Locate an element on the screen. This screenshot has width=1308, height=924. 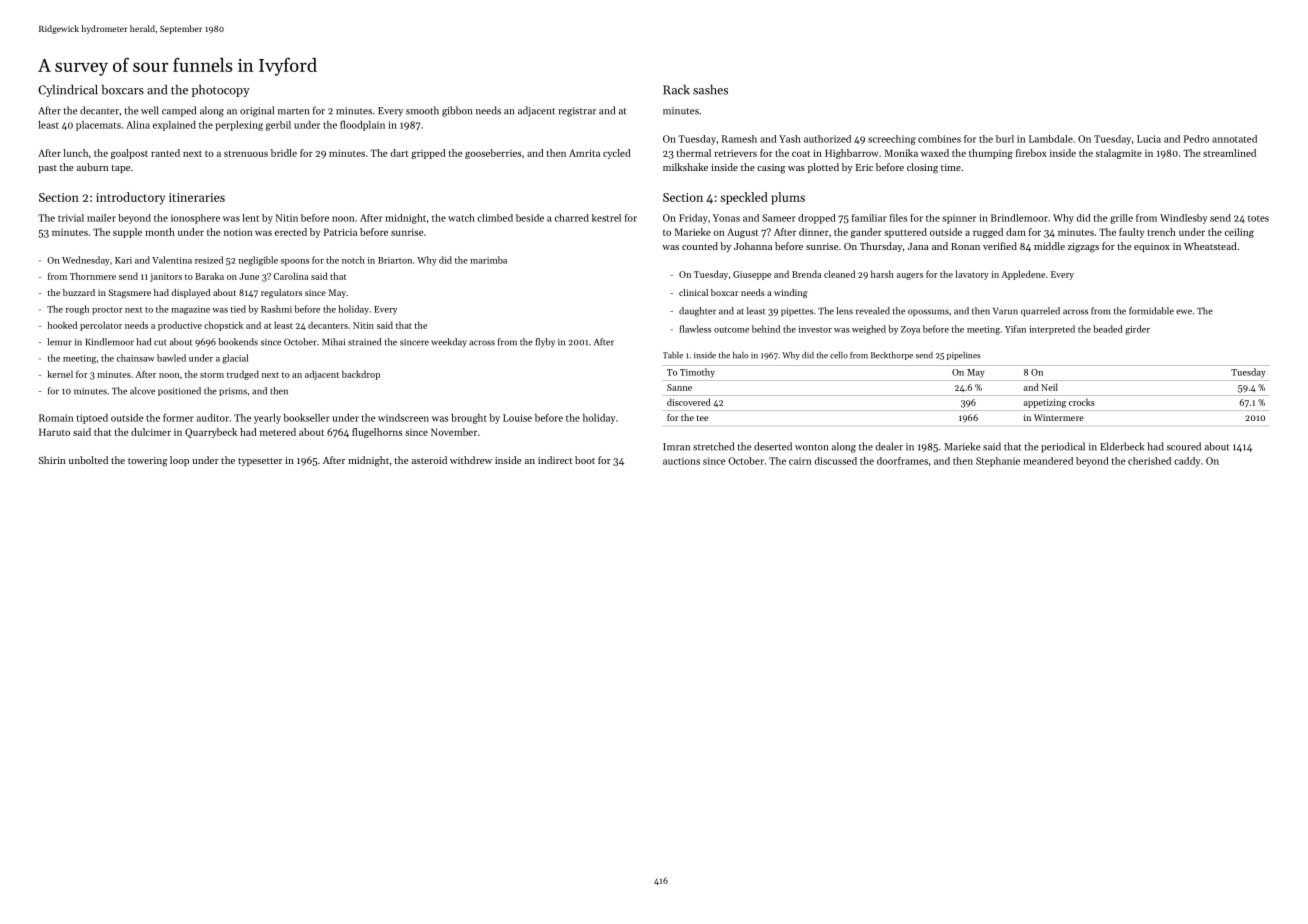
ionosphere is located at coordinates (195, 219).
